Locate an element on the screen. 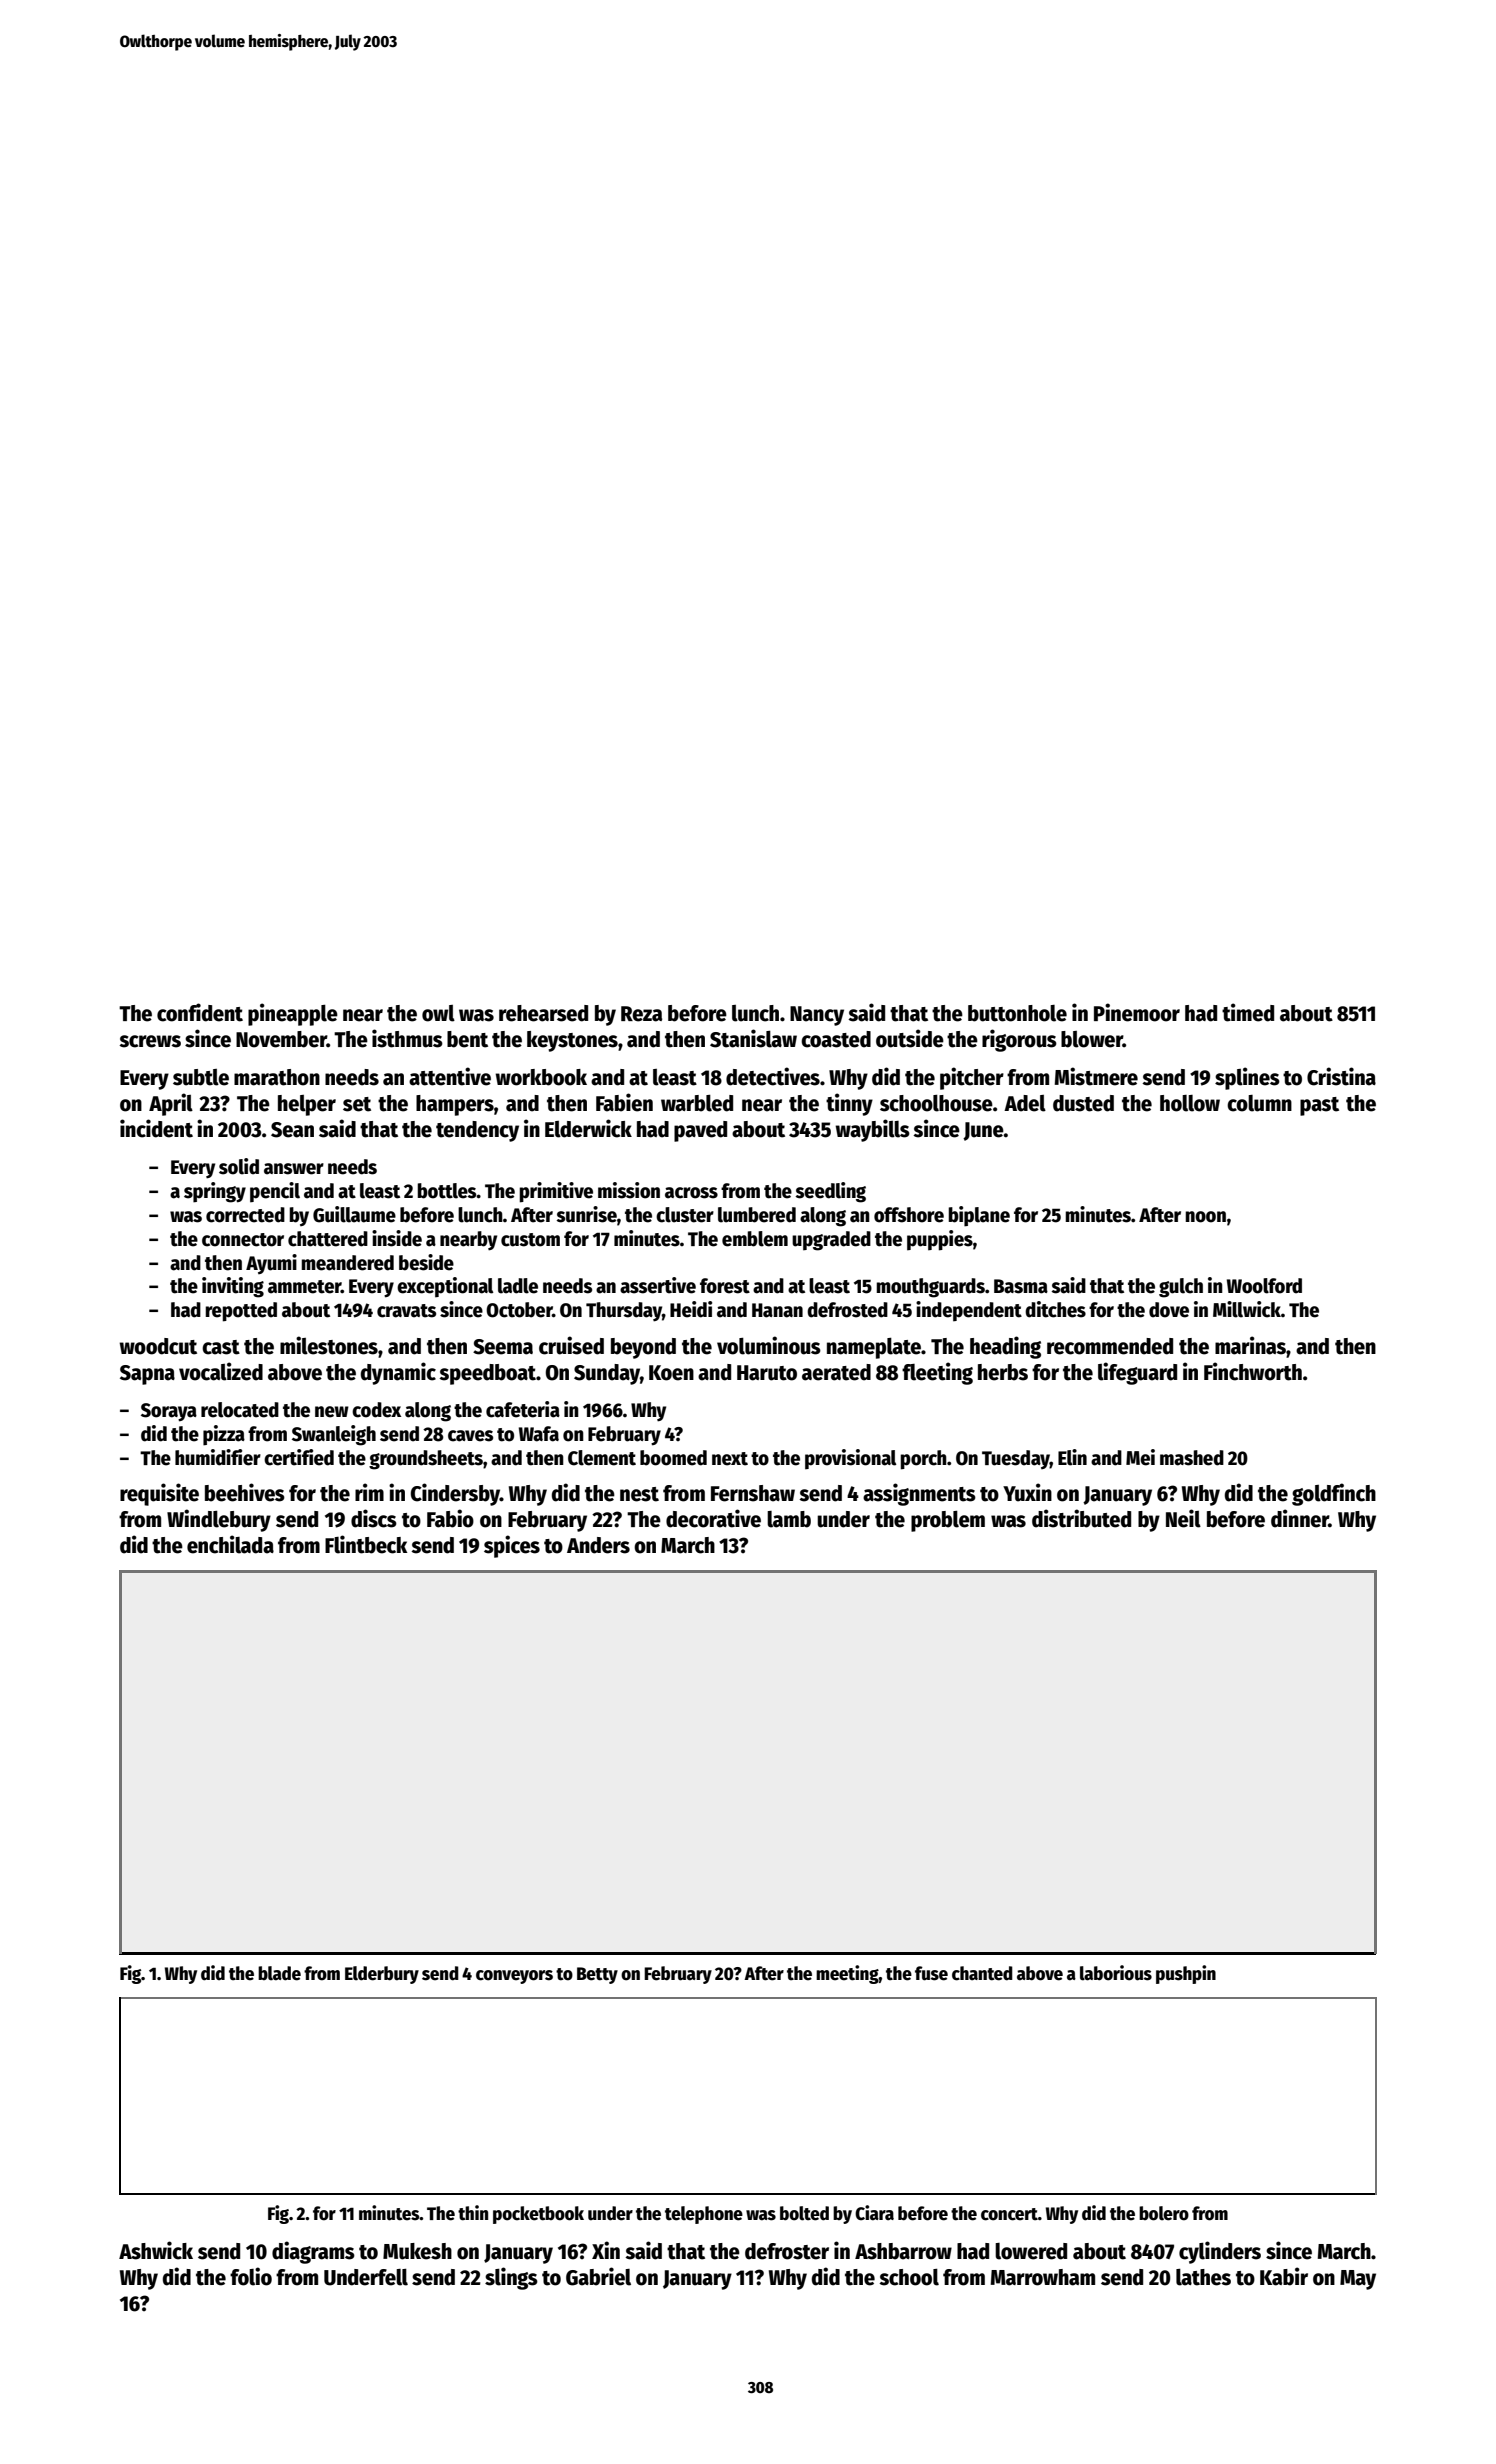  Gabriel is located at coordinates (598, 2276).
